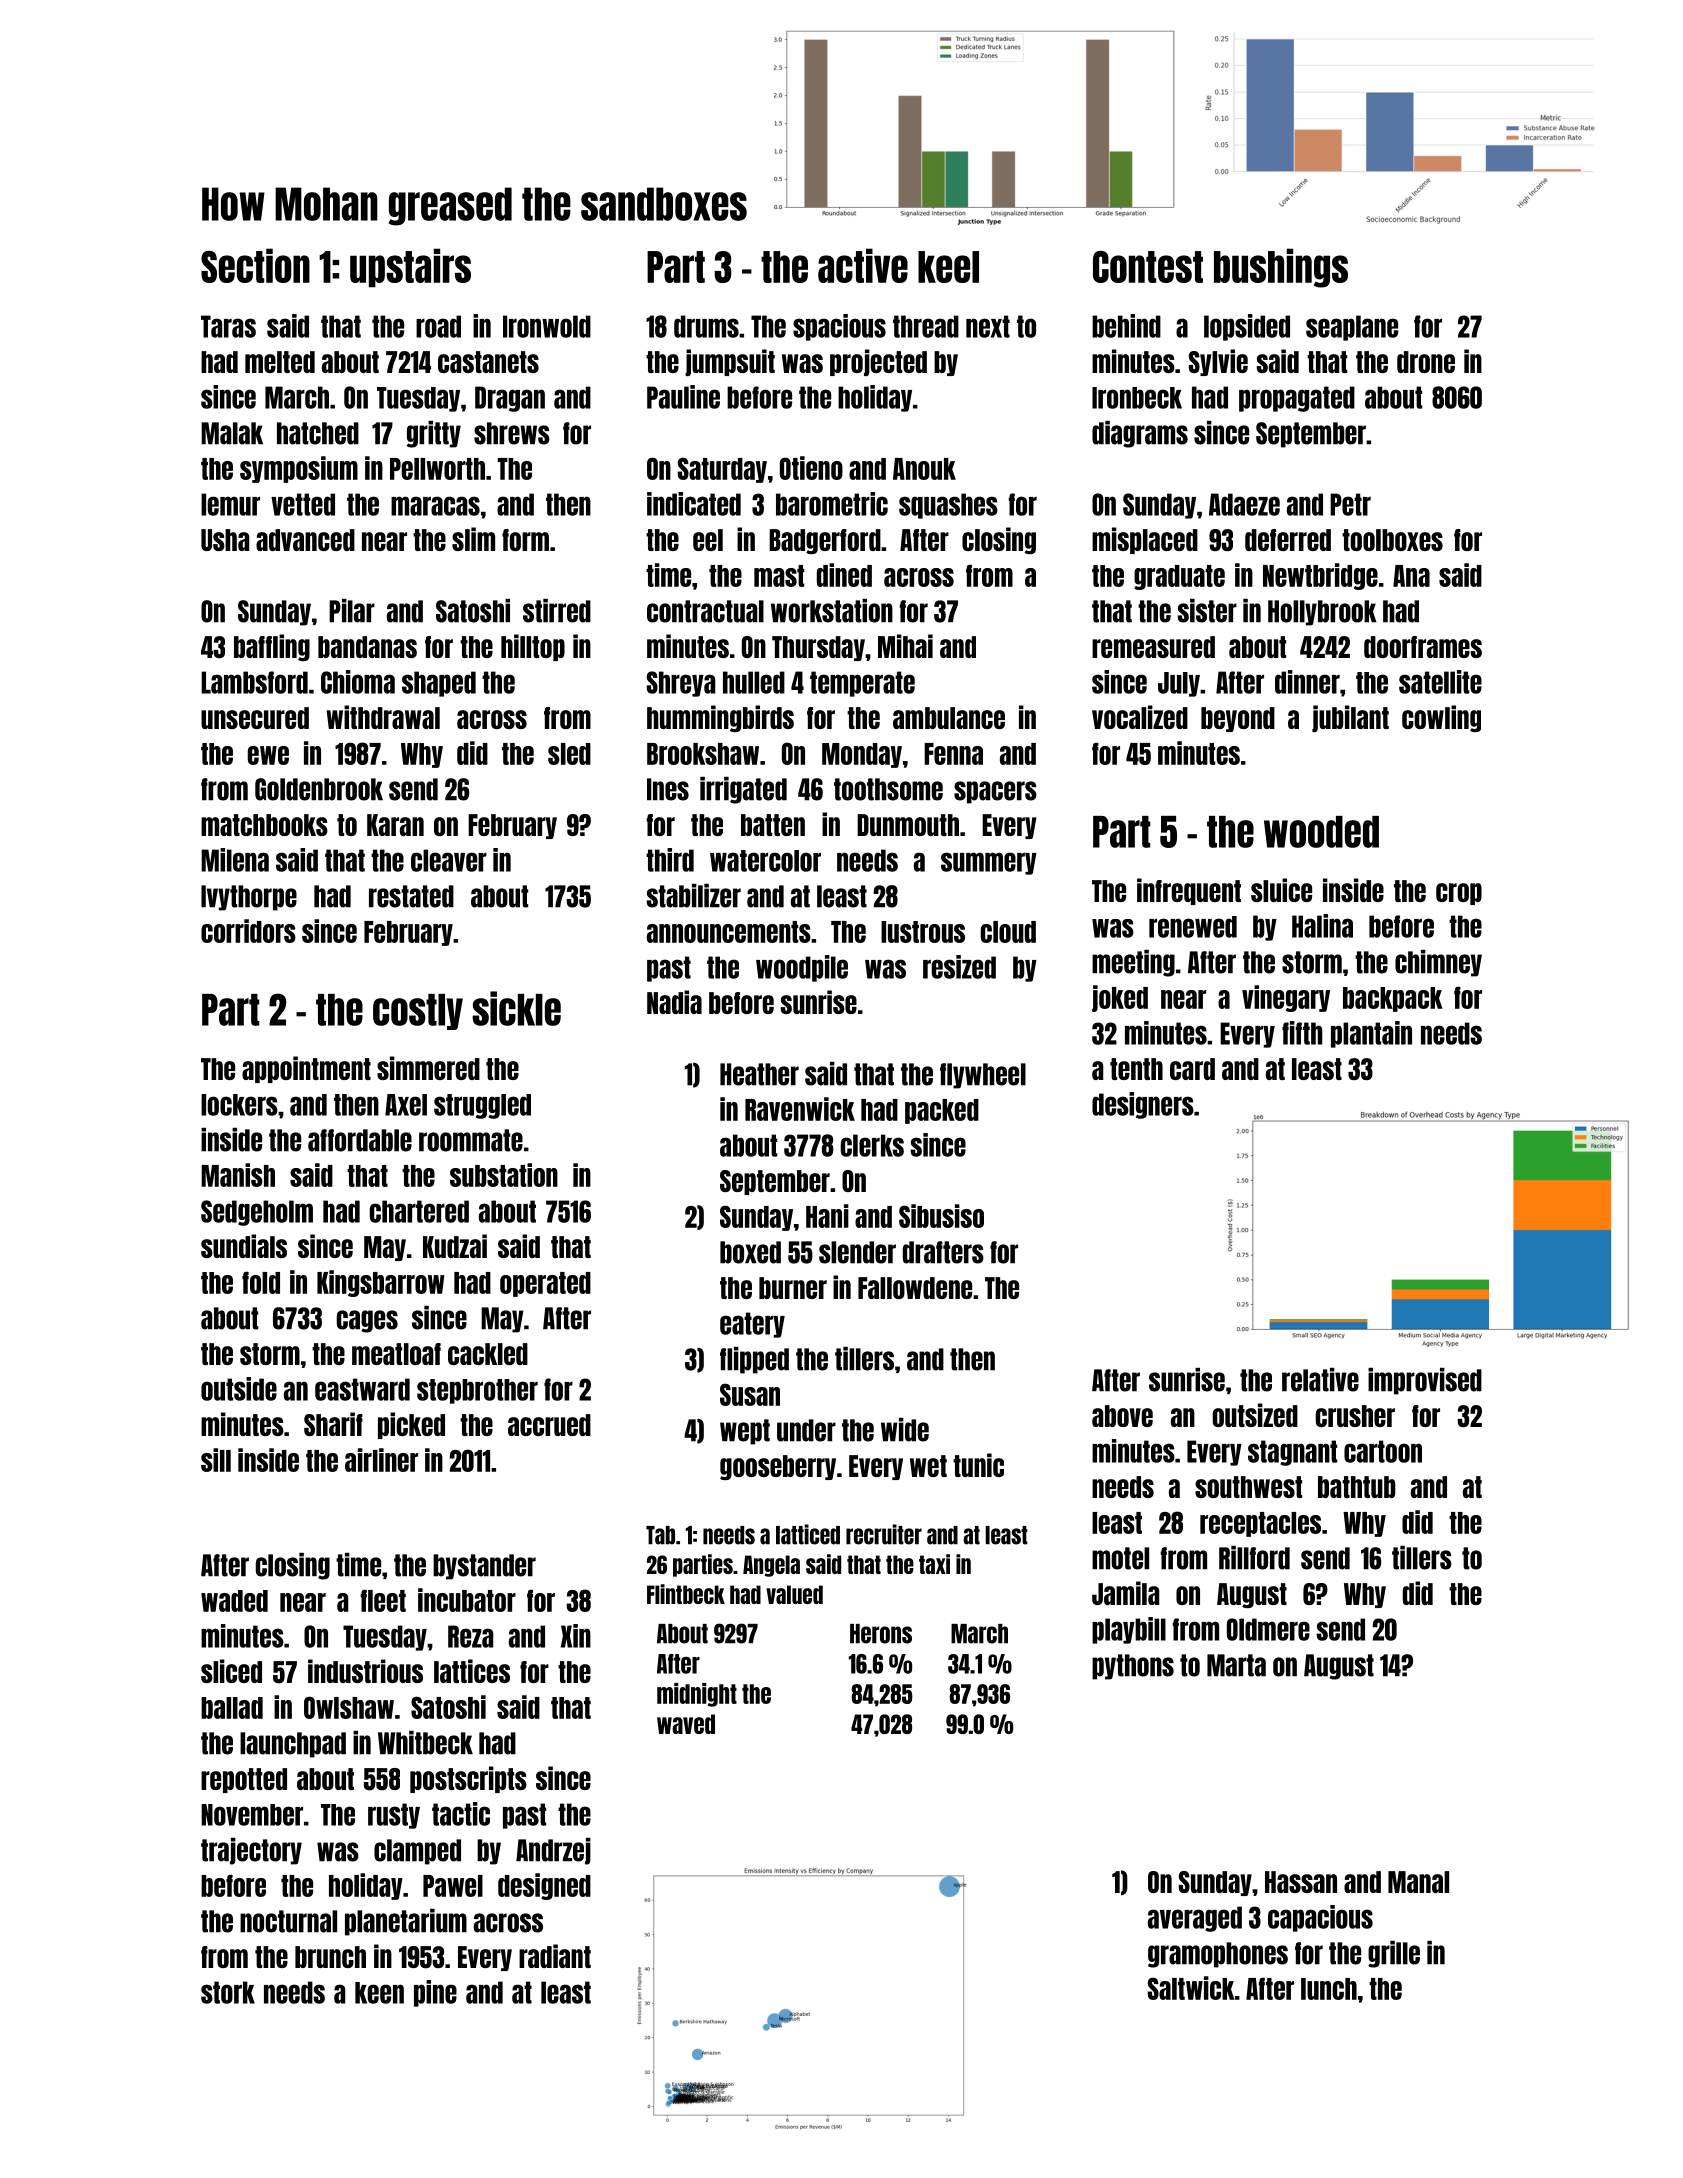 Image resolution: width=1683 pixels, height=2178 pixels. What do you see at coordinates (379, 1993) in the screenshot?
I see `keen` at bounding box center [379, 1993].
